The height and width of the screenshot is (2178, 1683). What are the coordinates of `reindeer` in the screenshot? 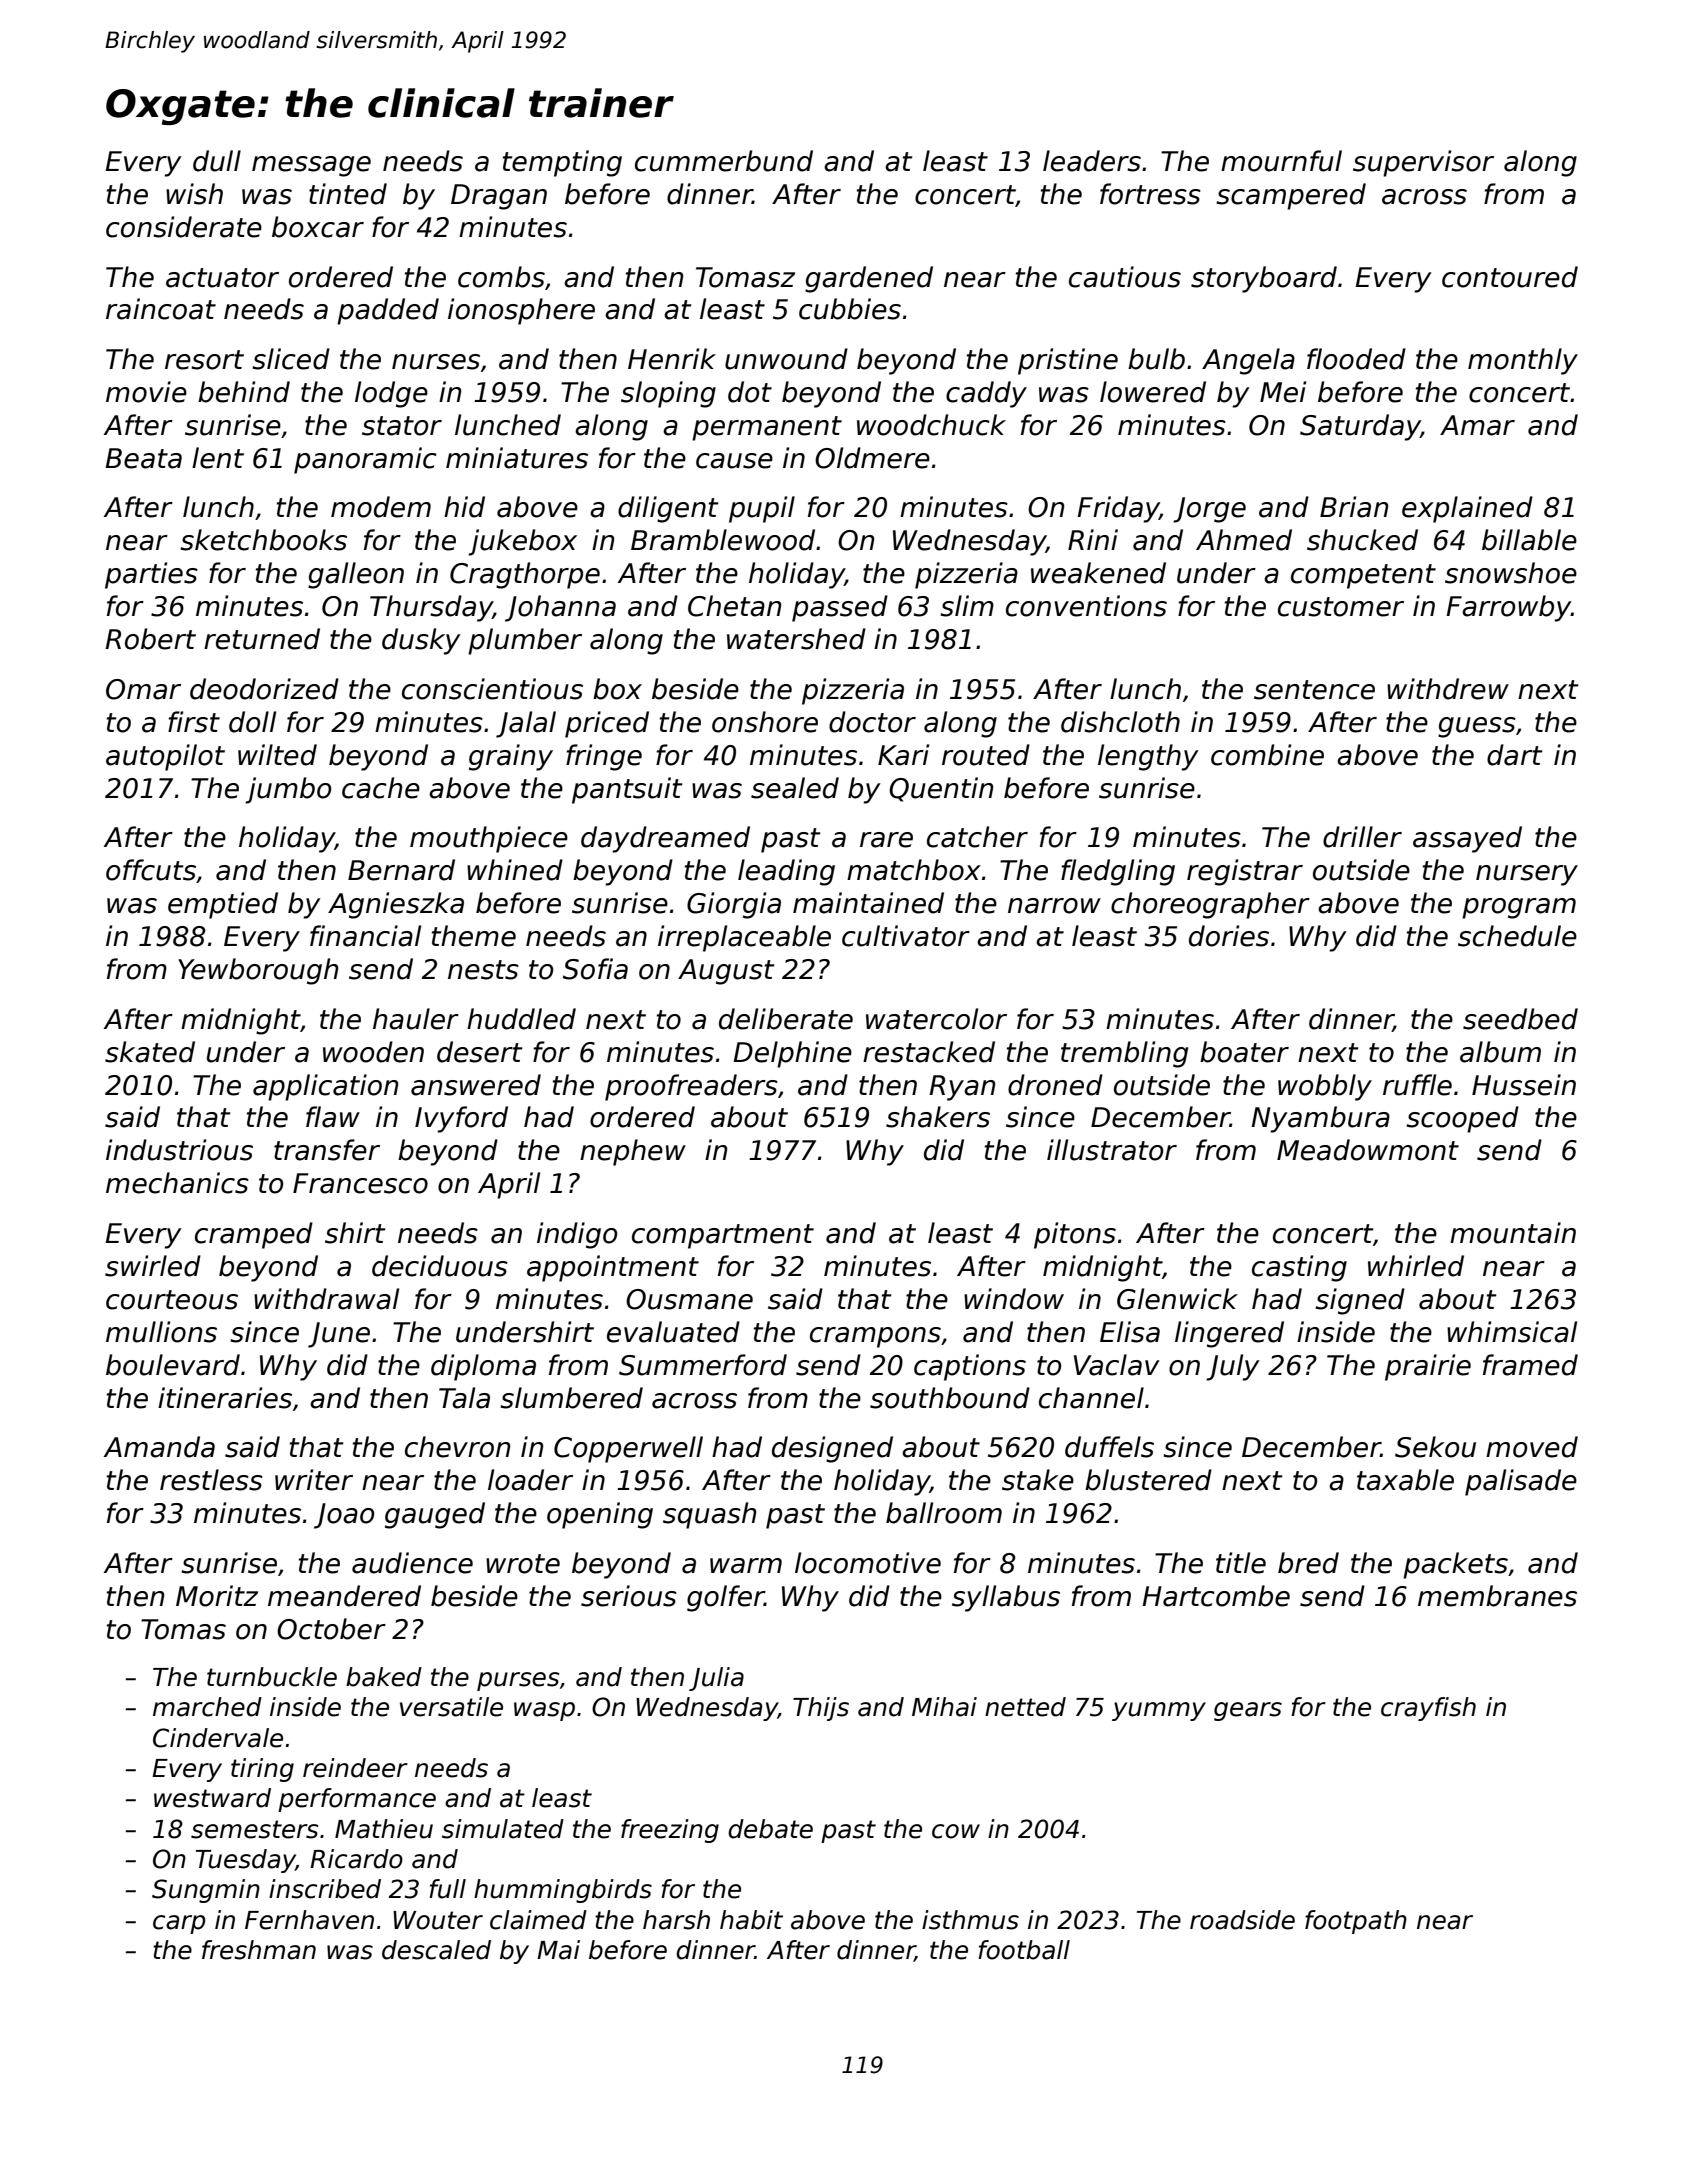 It's located at (355, 1768).
